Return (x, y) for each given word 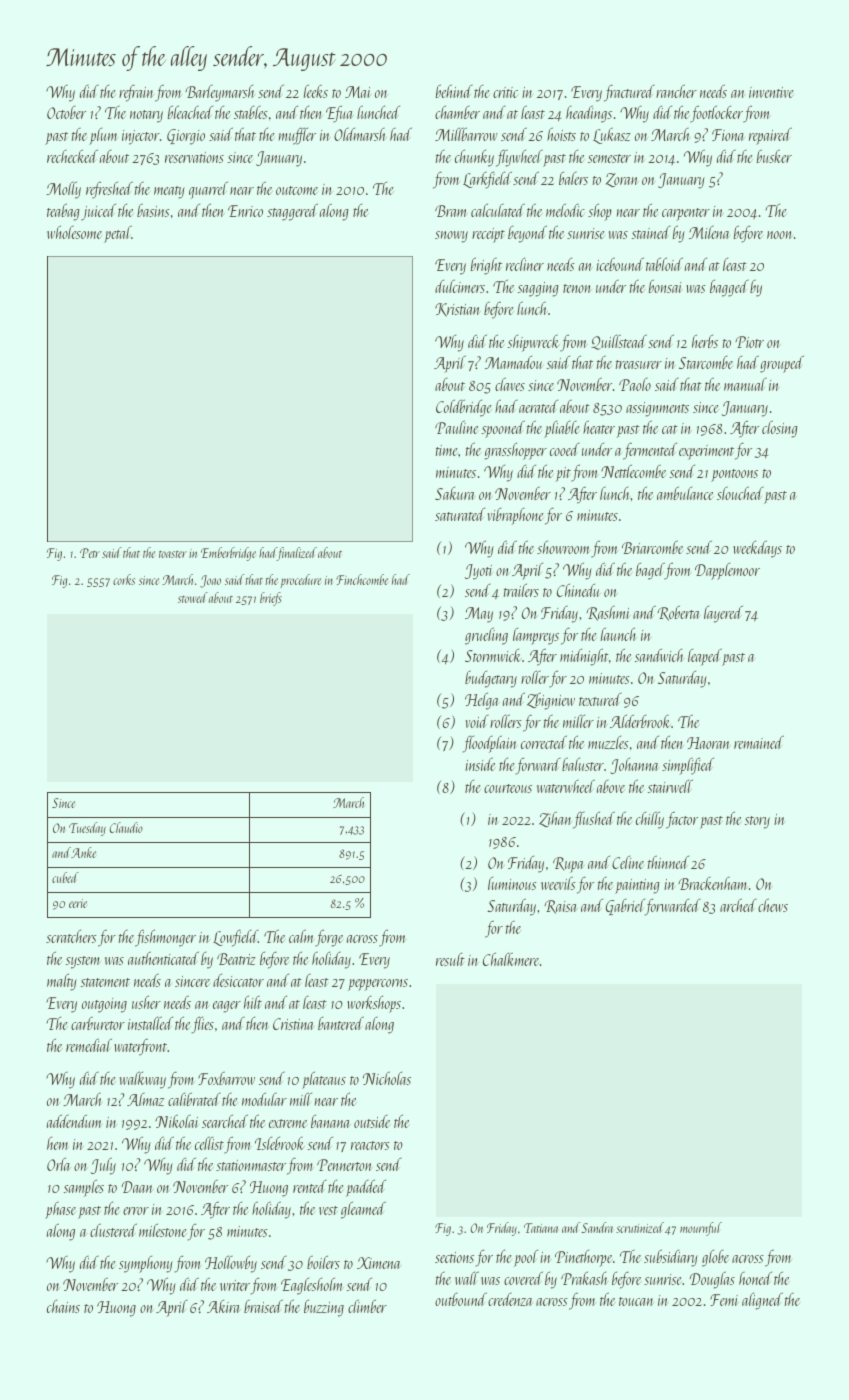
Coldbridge (463, 408)
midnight (584, 657)
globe (715, 1258)
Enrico (245, 211)
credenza (510, 1299)
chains (63, 1306)
